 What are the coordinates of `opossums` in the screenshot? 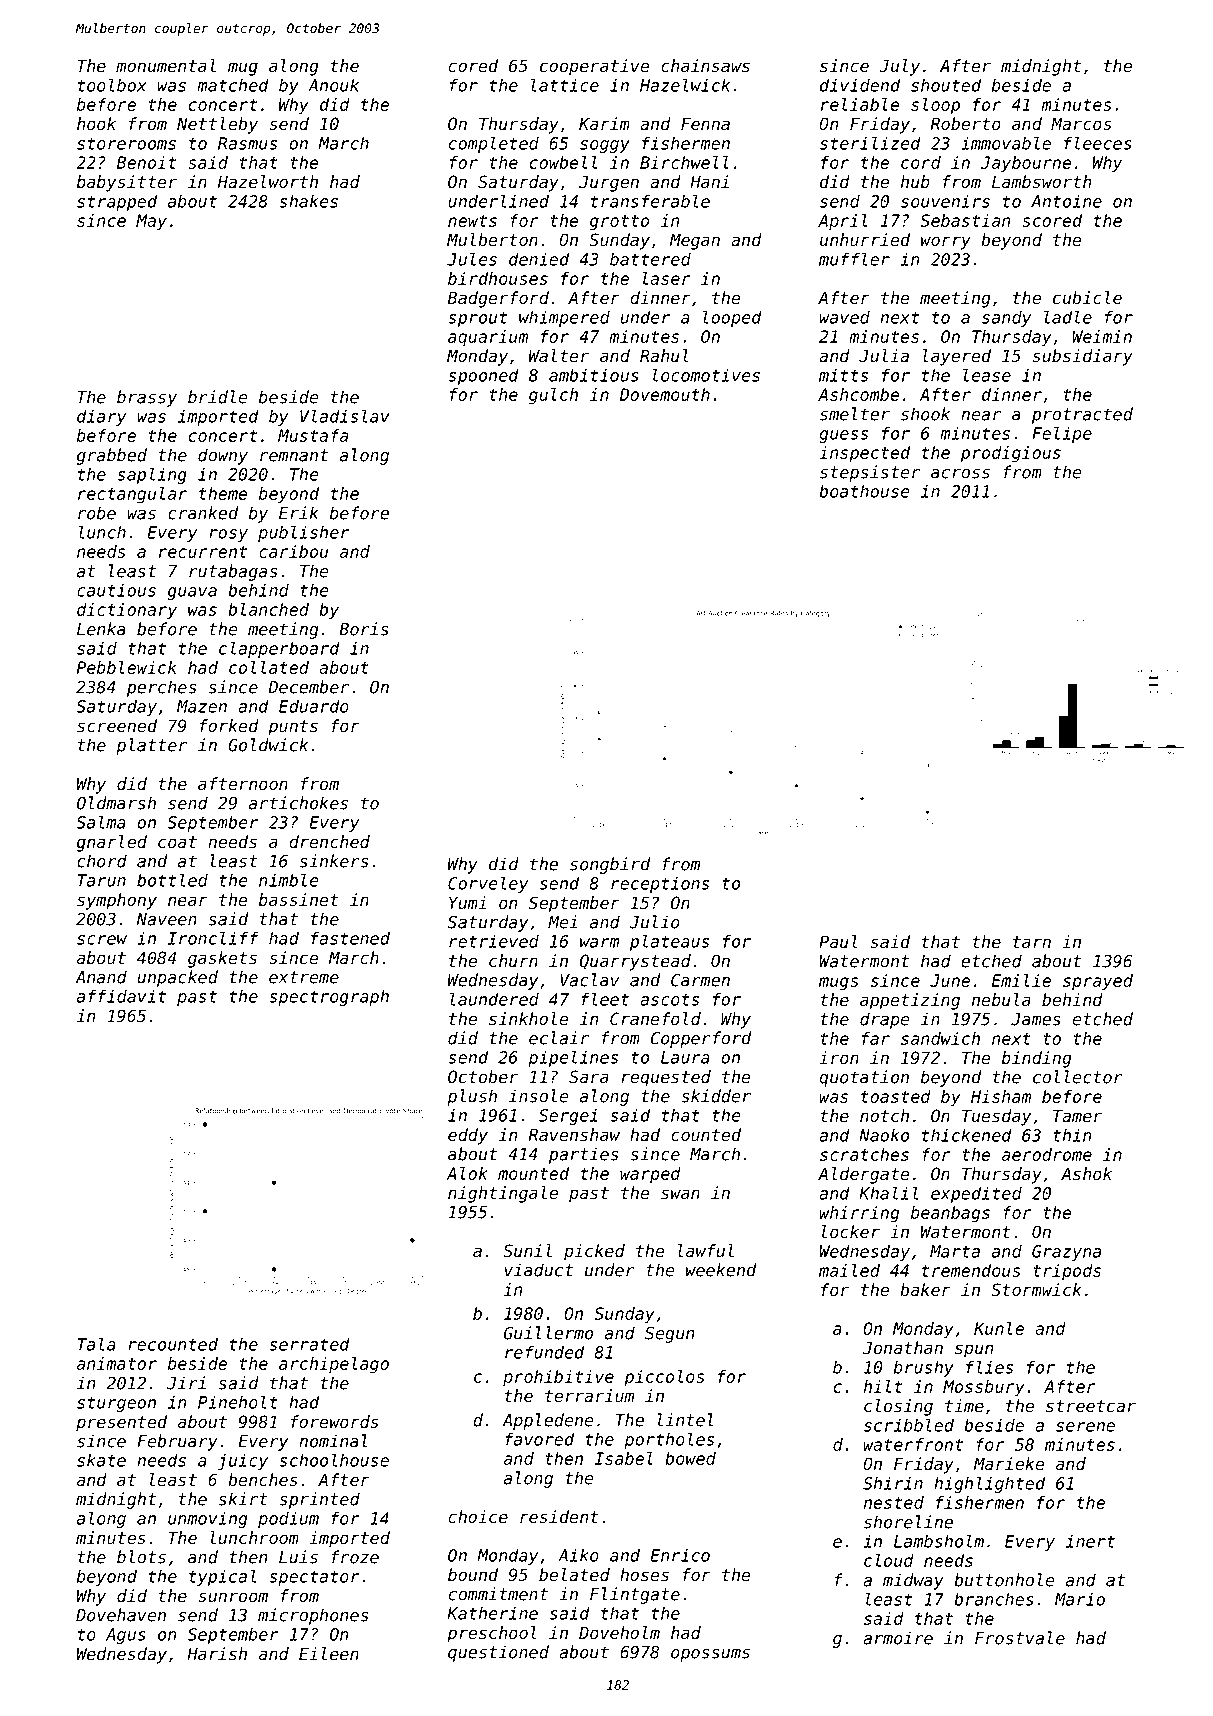 It's located at (710, 1655).
